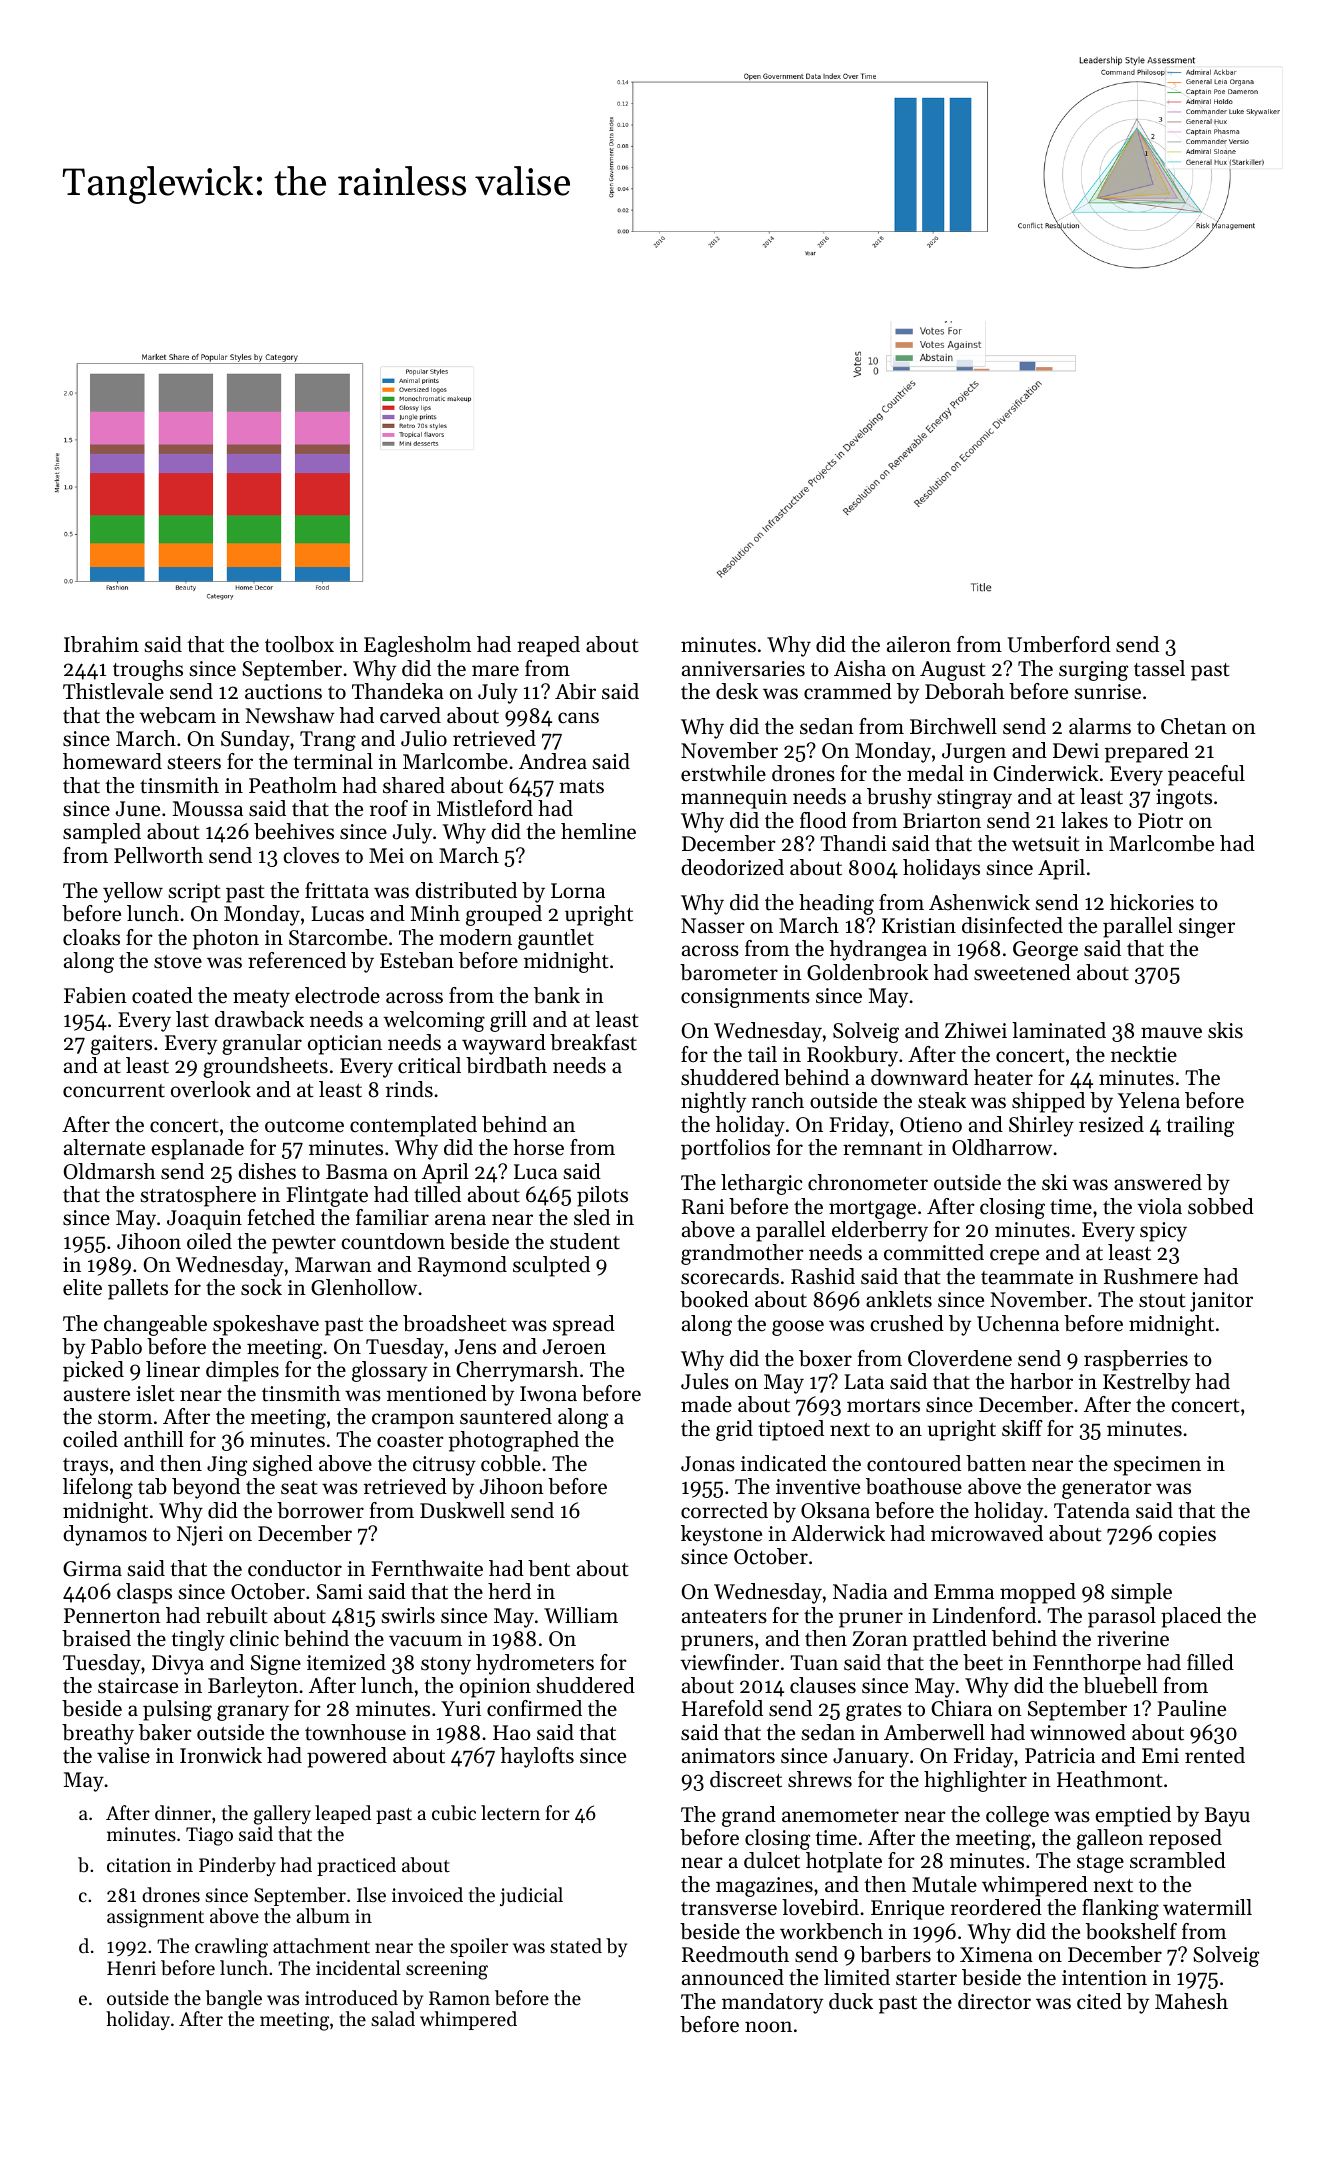 This screenshot has width=1323, height=2178. I want to click on Thistlevale, so click(113, 691).
